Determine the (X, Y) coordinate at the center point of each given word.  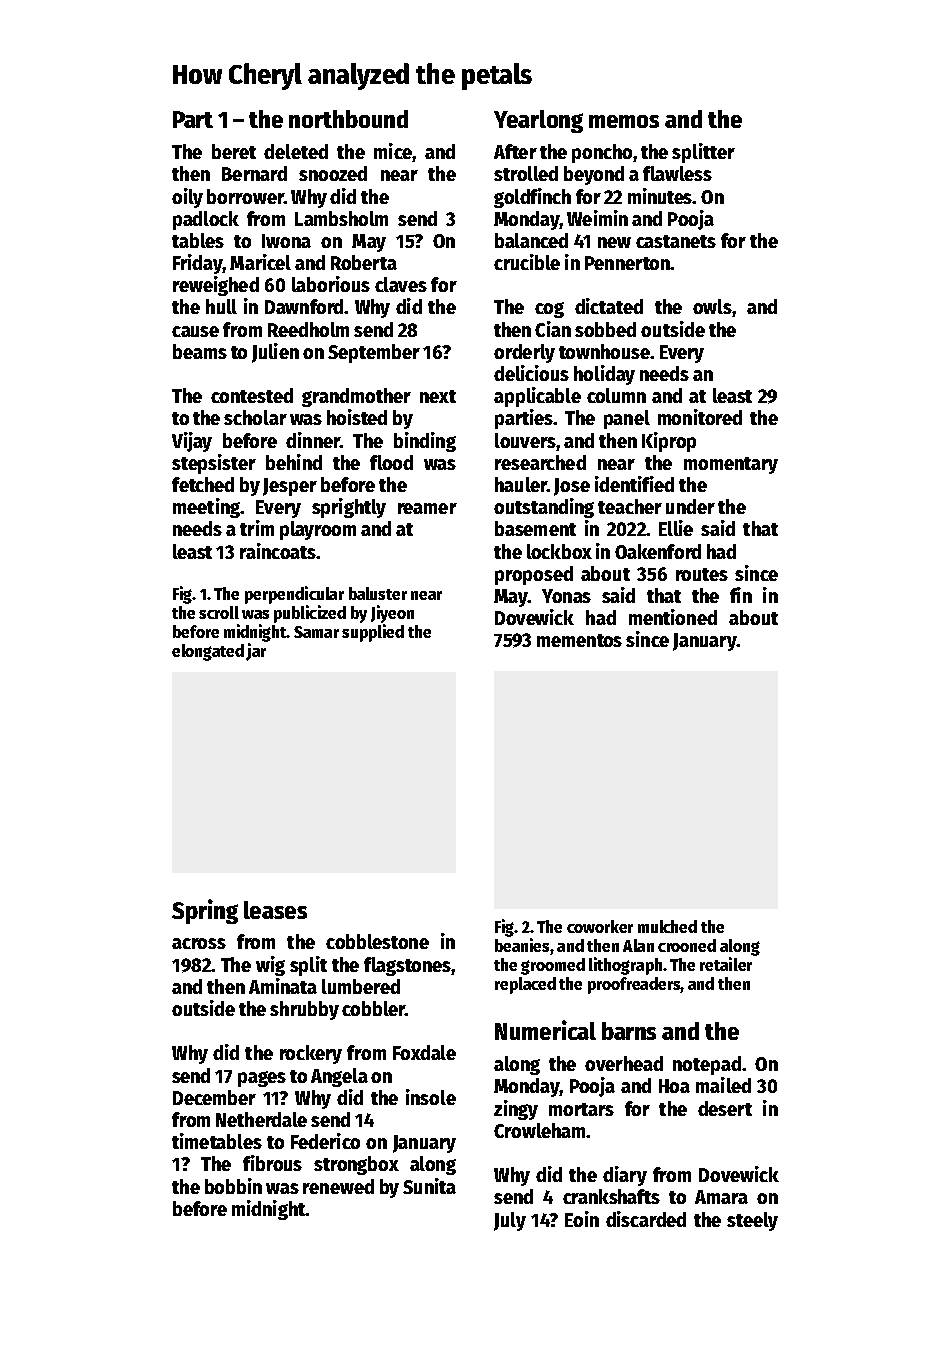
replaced (525, 985)
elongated (208, 652)
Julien (275, 353)
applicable (537, 397)
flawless (677, 173)
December (214, 1097)
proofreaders (634, 985)
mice (393, 151)
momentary (731, 465)
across (199, 943)
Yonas (566, 596)
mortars (581, 1109)
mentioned (673, 617)
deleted (296, 151)
